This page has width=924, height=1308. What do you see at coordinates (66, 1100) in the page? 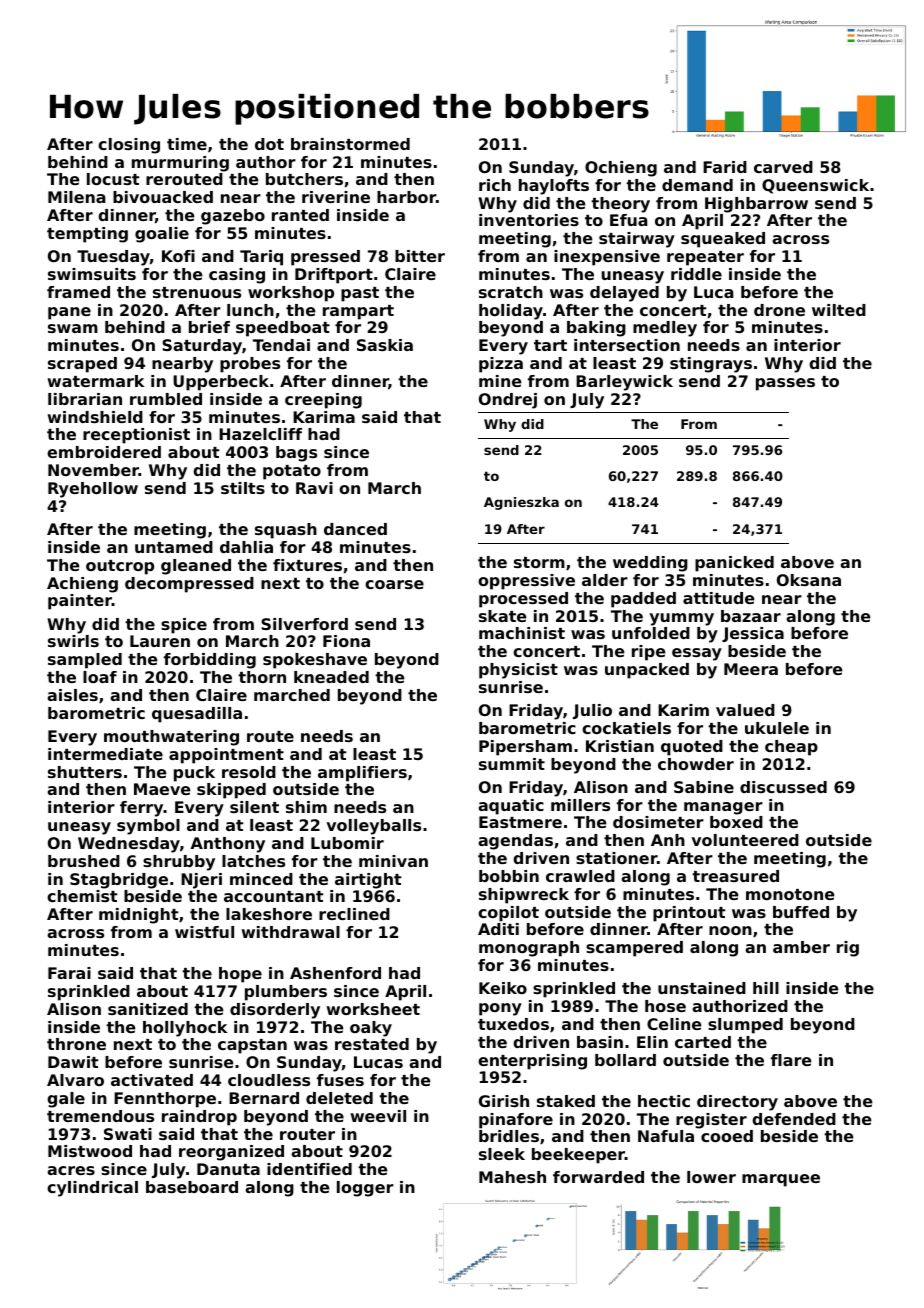
I see `gale` at bounding box center [66, 1100].
